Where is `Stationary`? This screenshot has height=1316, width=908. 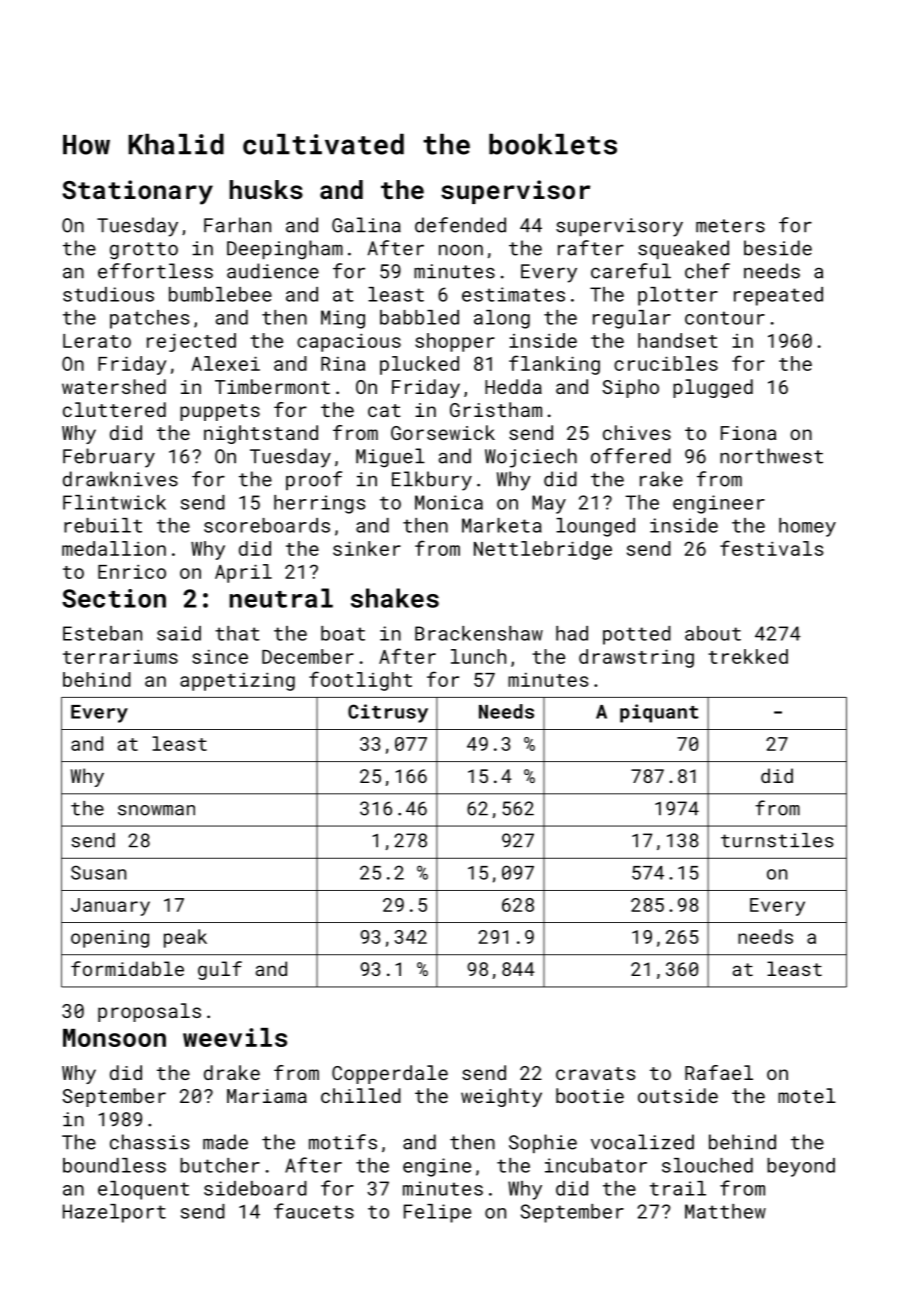
Stationary is located at coordinates (137, 192).
